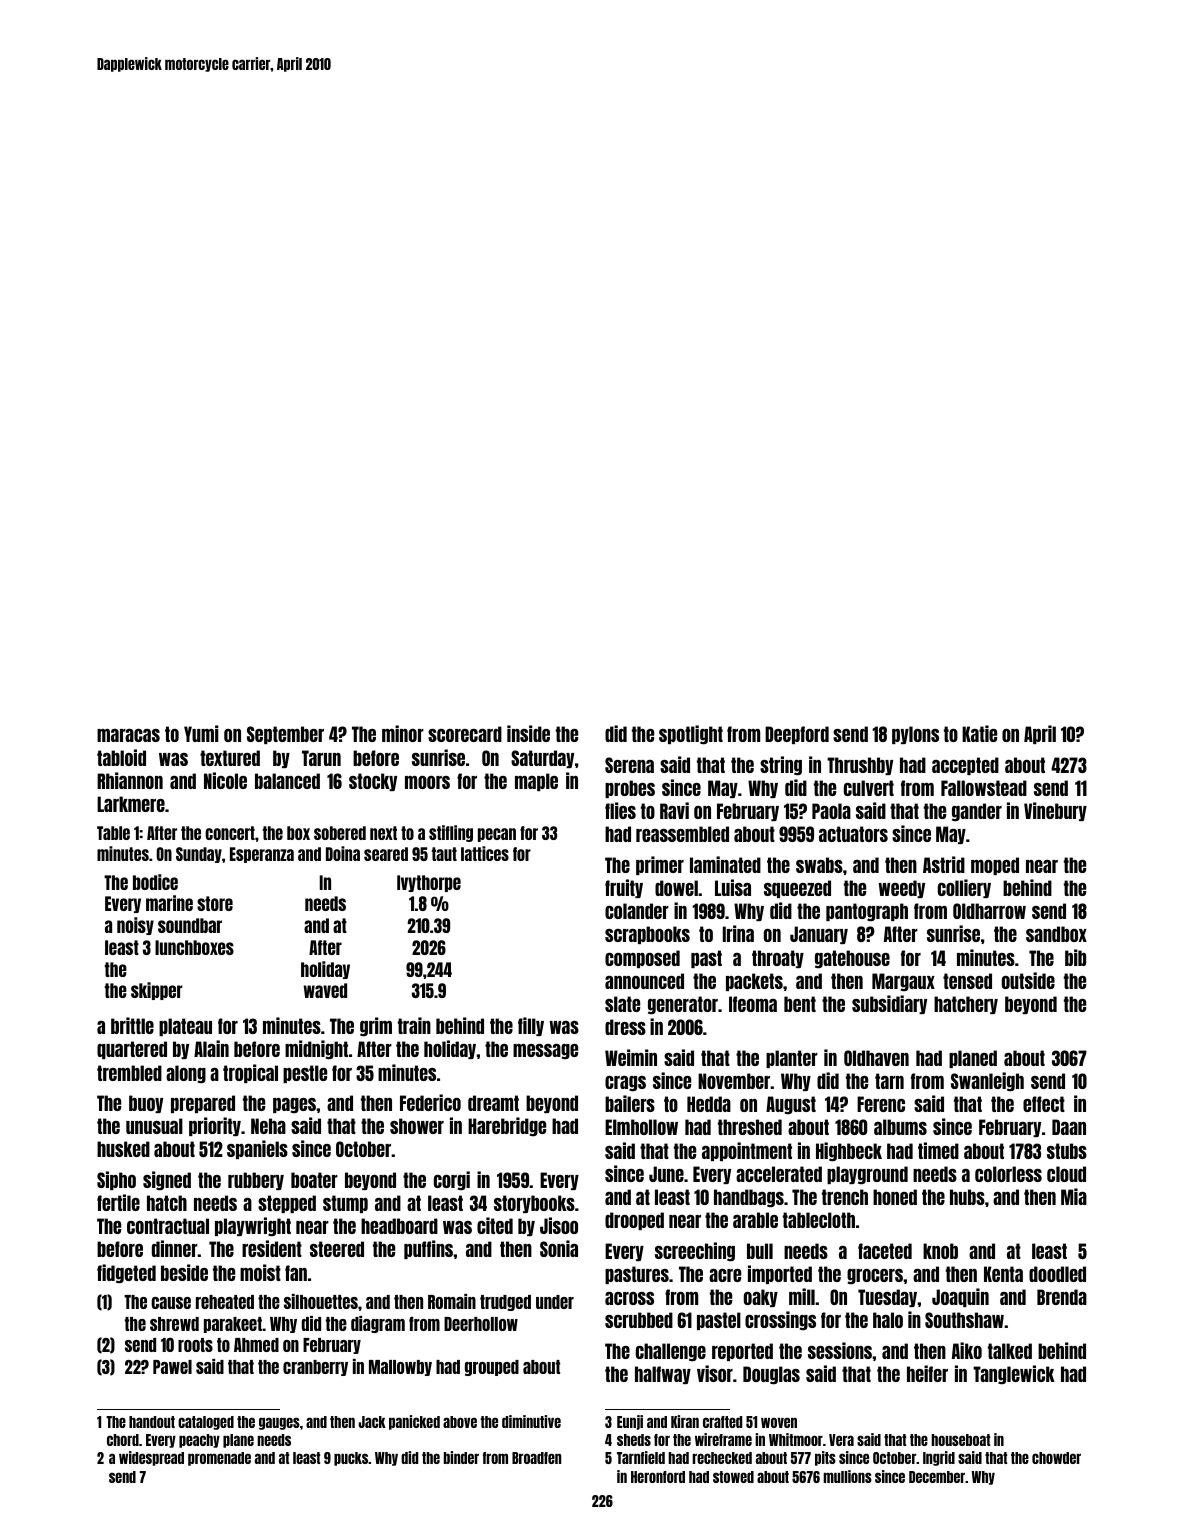  I want to click on Ahmed, so click(256, 1345).
